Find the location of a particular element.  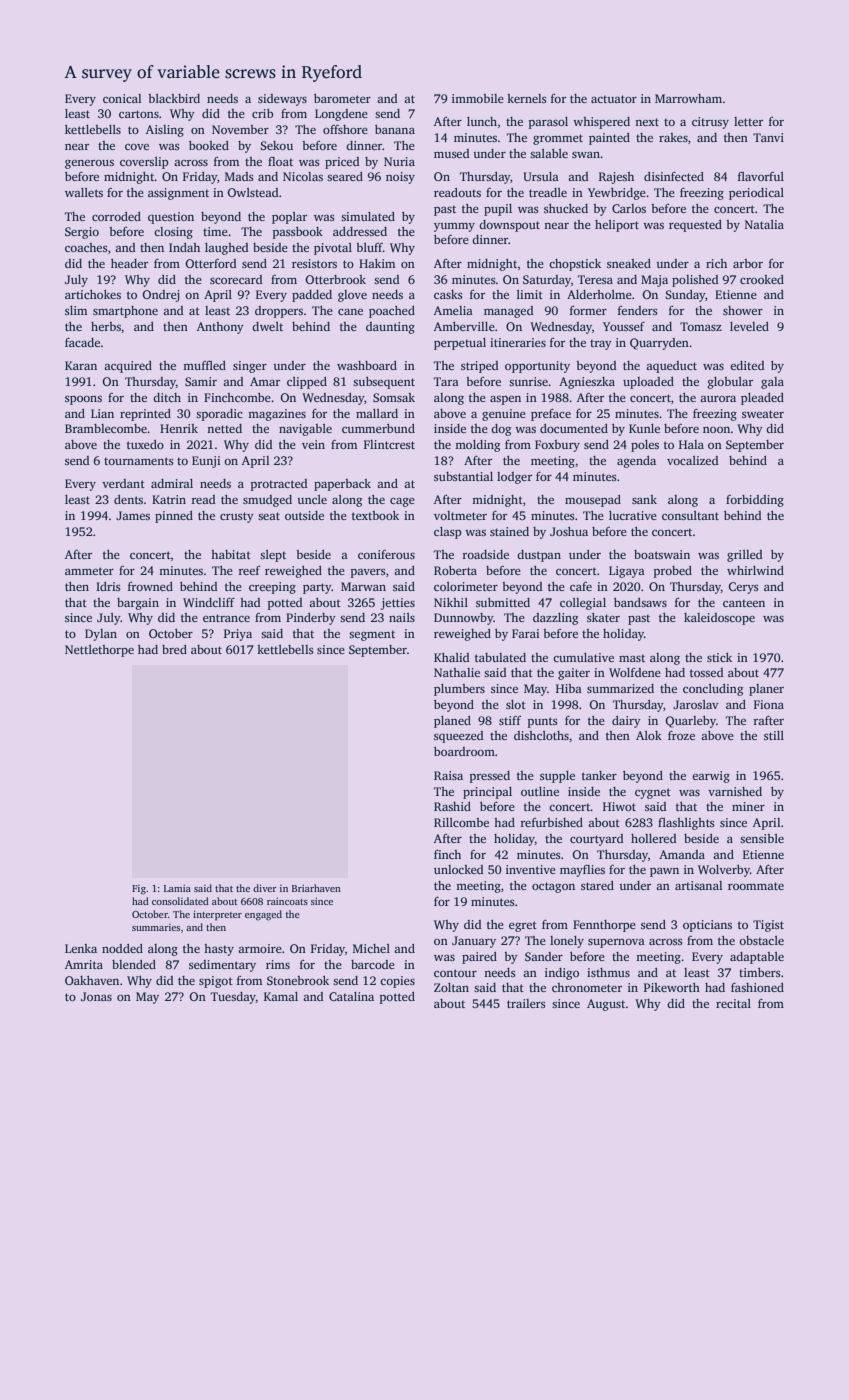

ammeter is located at coordinates (89, 571).
